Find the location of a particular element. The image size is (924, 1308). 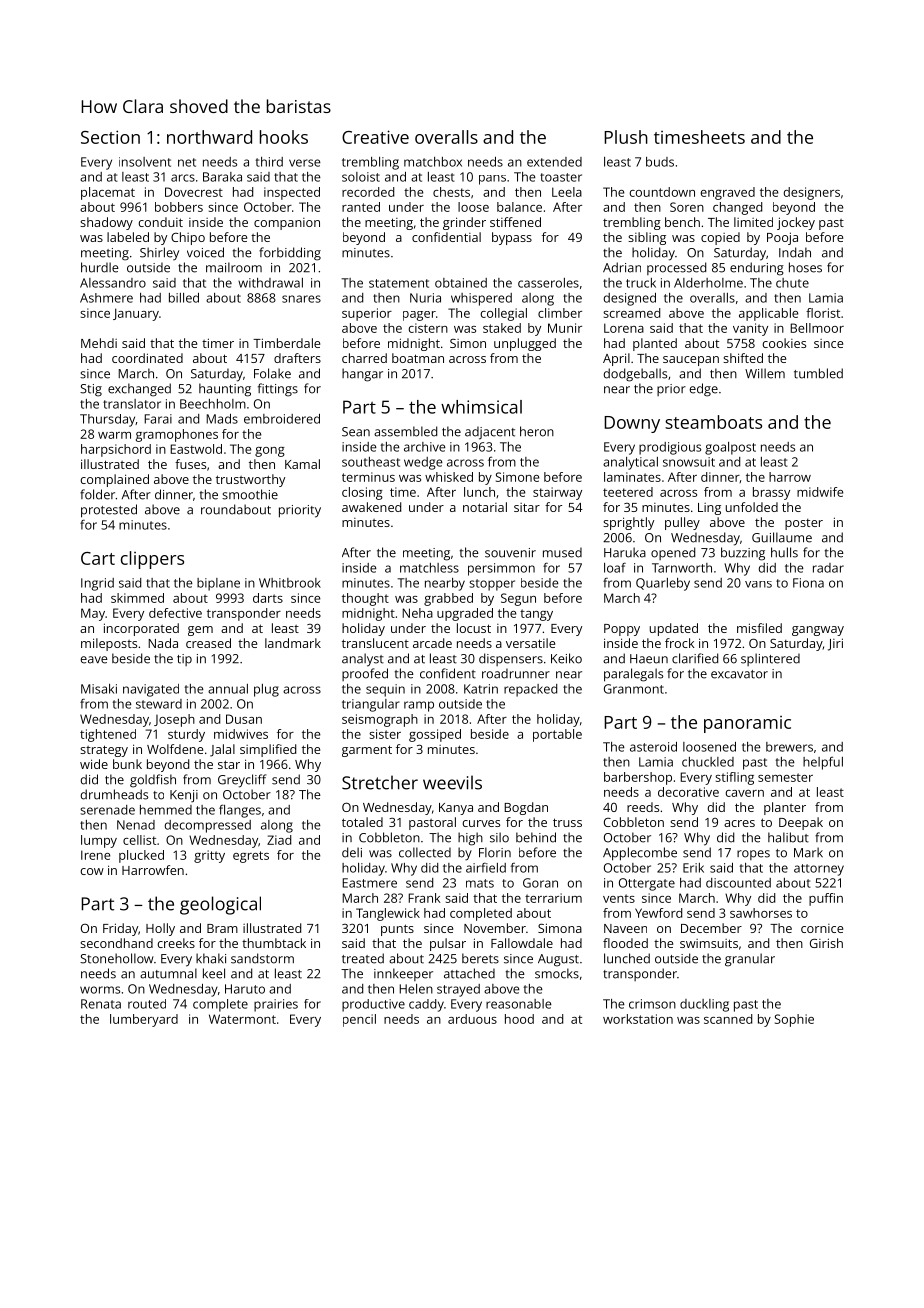

vanity is located at coordinates (750, 329).
